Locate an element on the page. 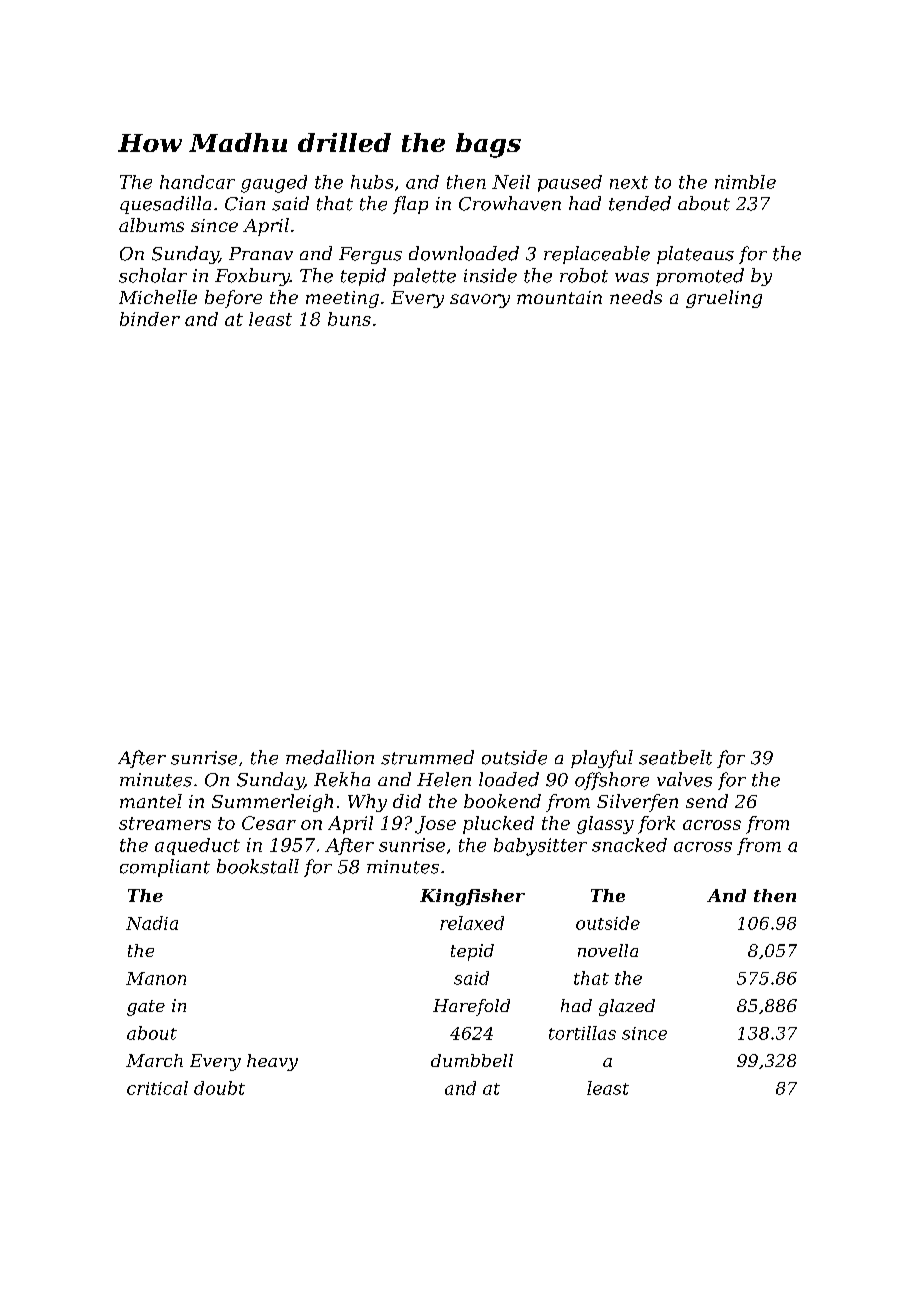  Kingfisher is located at coordinates (472, 897).
